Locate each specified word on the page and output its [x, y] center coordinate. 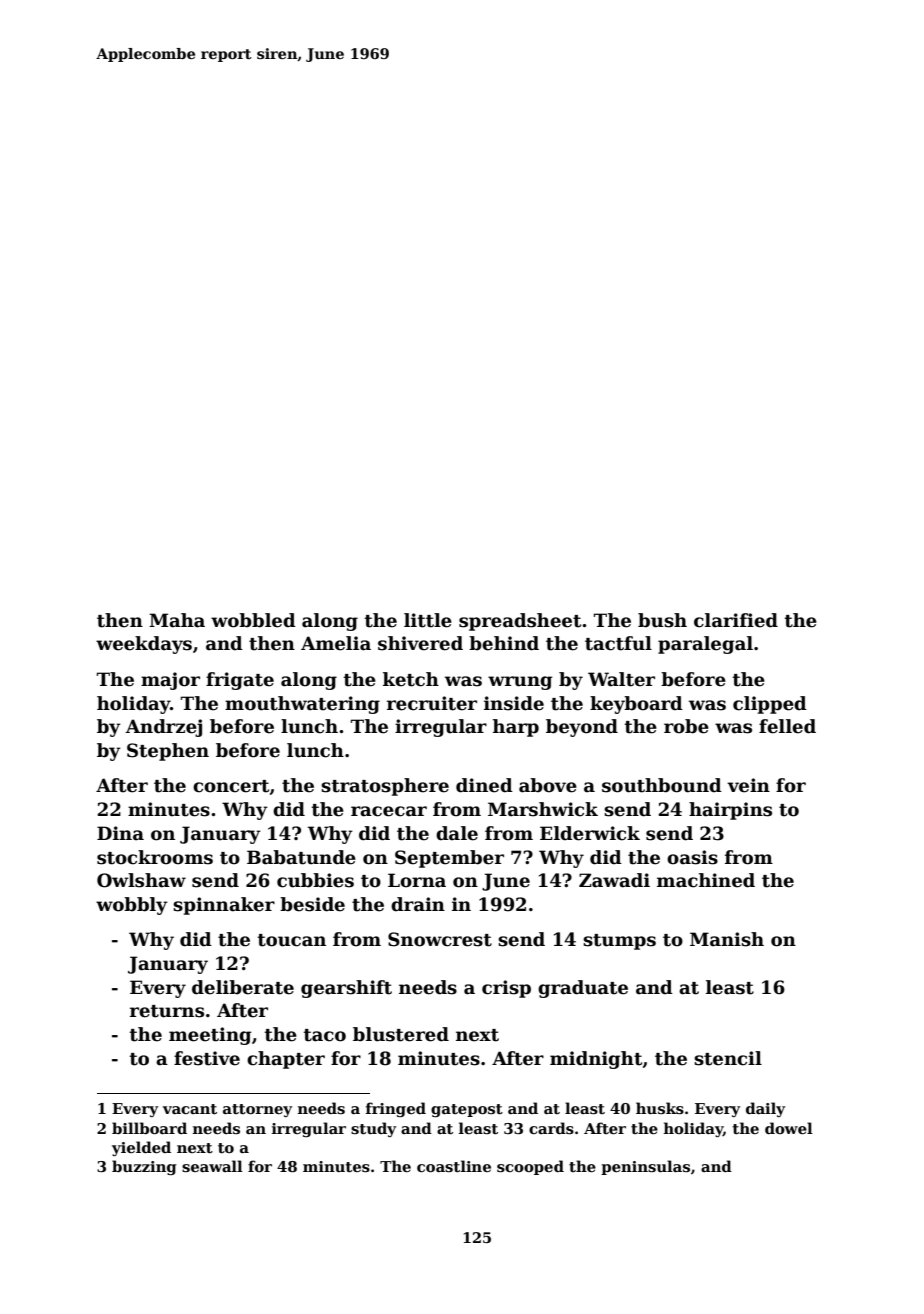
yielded [141, 1148]
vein [748, 785]
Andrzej [164, 728]
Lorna [417, 880]
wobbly [132, 906]
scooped [530, 1167]
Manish [727, 939]
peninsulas [645, 1167]
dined [484, 785]
